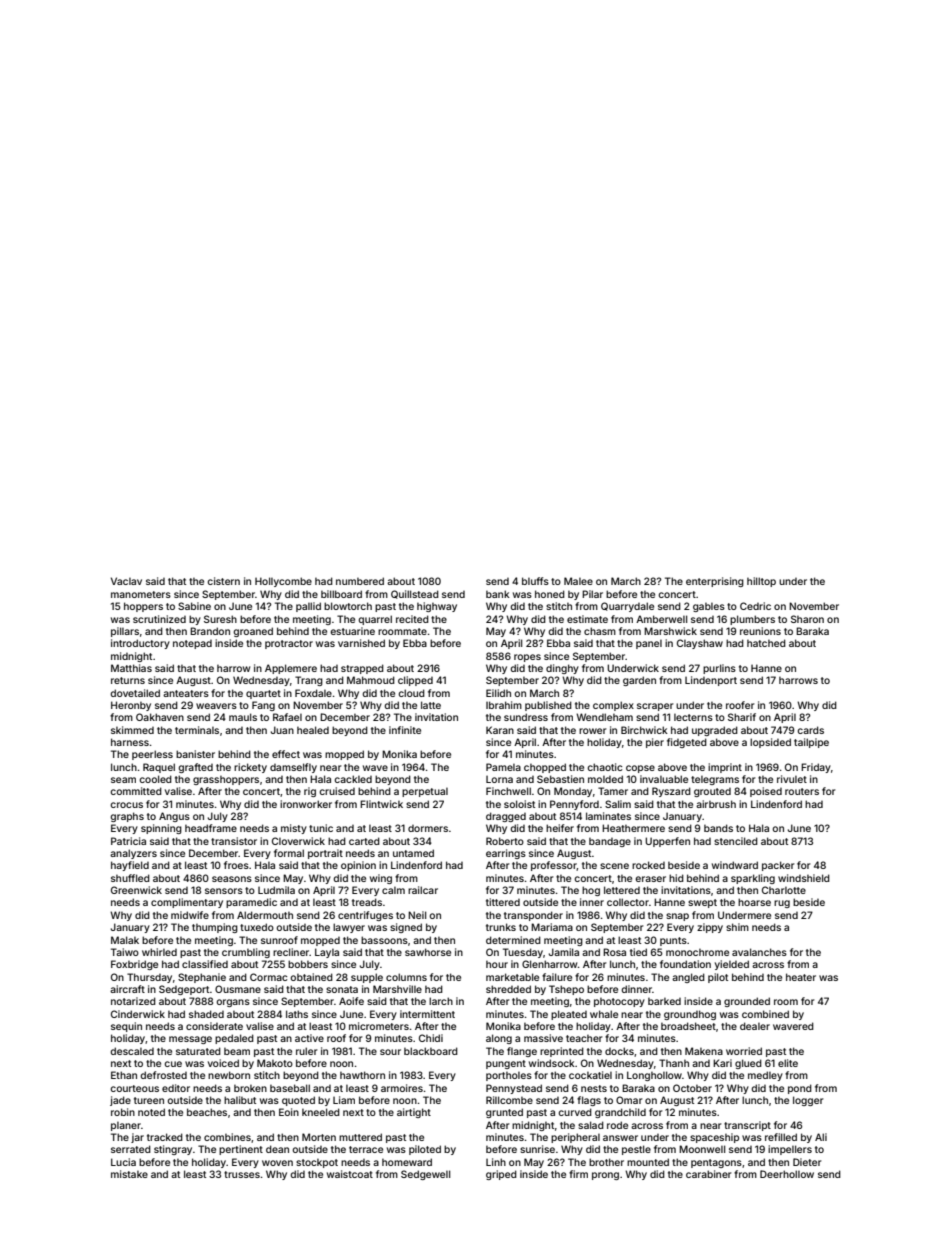 The height and width of the screenshot is (1233, 952). I want to click on Eilidh, so click(498, 693).
